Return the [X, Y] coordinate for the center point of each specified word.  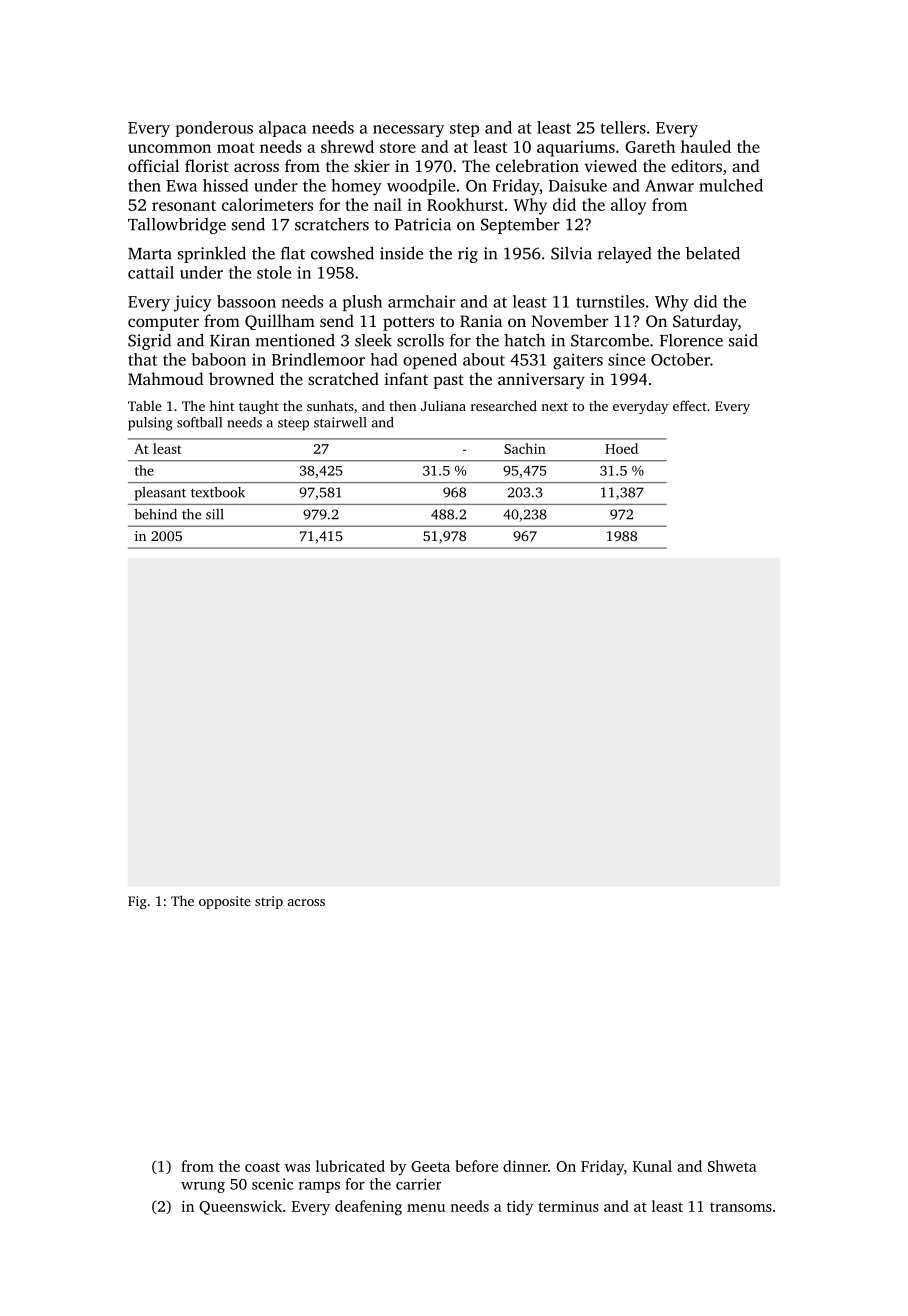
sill [215, 514]
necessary [408, 131]
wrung [203, 1187]
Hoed [621, 448]
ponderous [214, 129]
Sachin [525, 448]
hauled [706, 146]
